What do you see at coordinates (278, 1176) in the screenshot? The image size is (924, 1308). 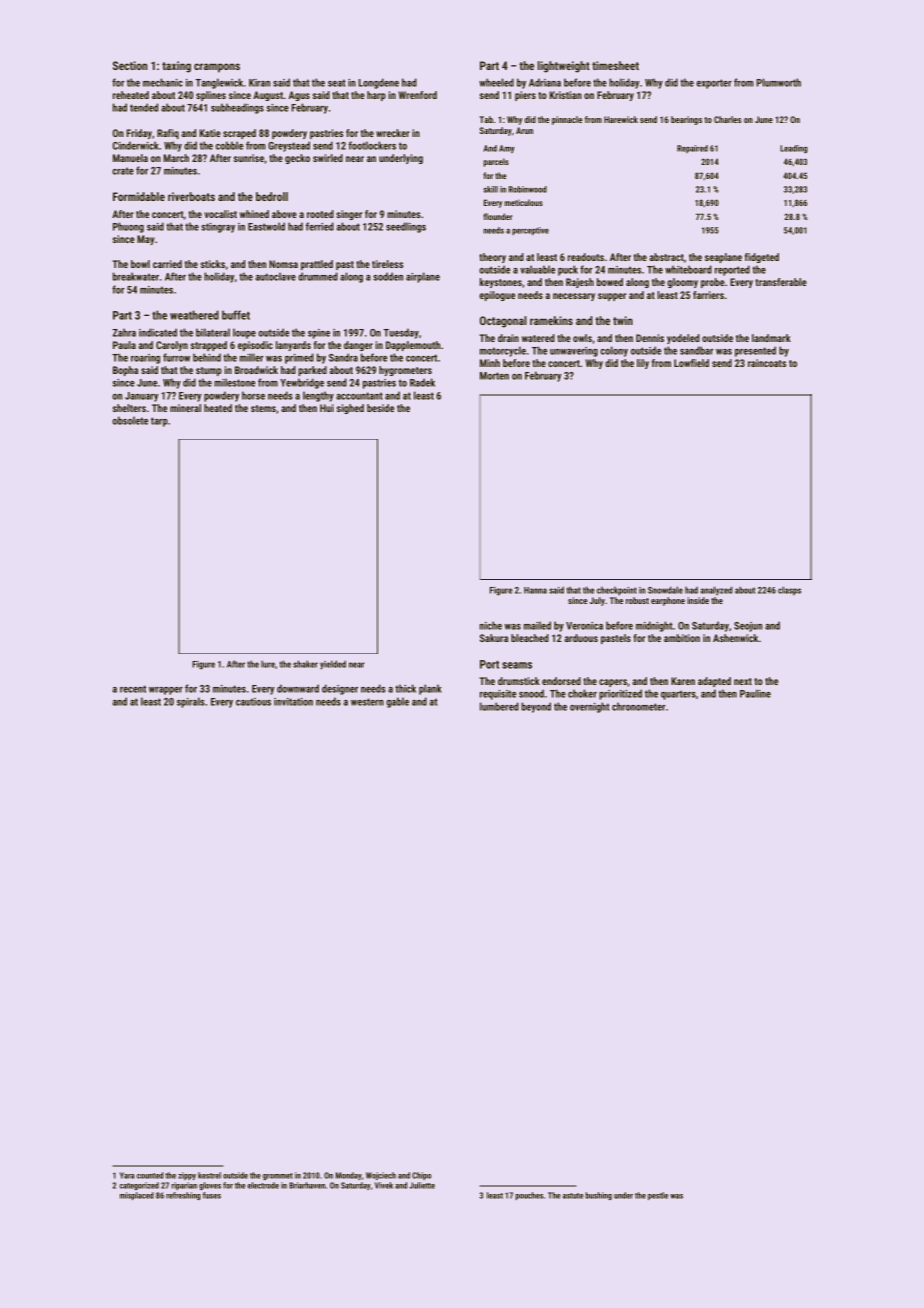 I see `grommet` at bounding box center [278, 1176].
